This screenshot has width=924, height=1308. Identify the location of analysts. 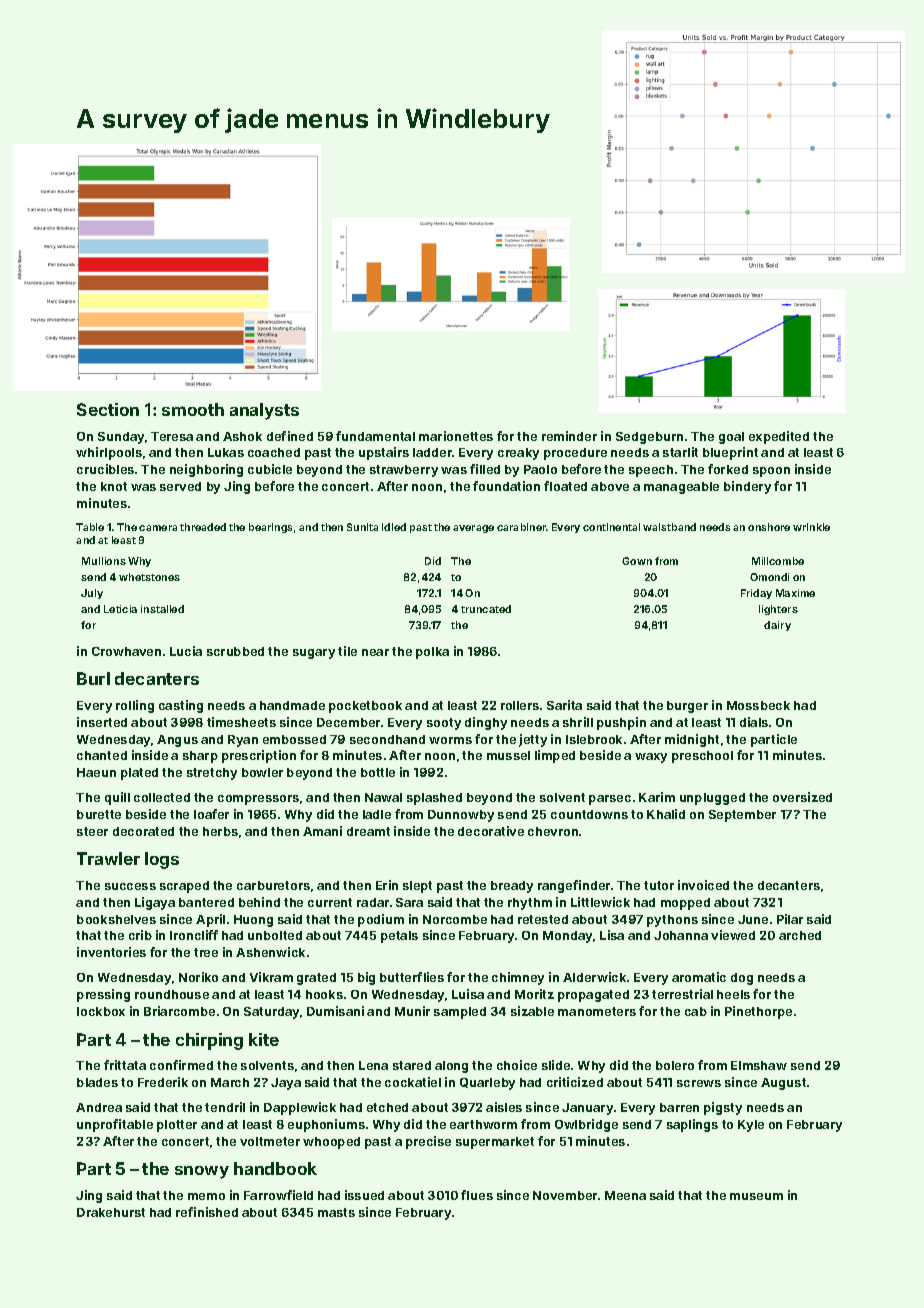
(264, 411).
